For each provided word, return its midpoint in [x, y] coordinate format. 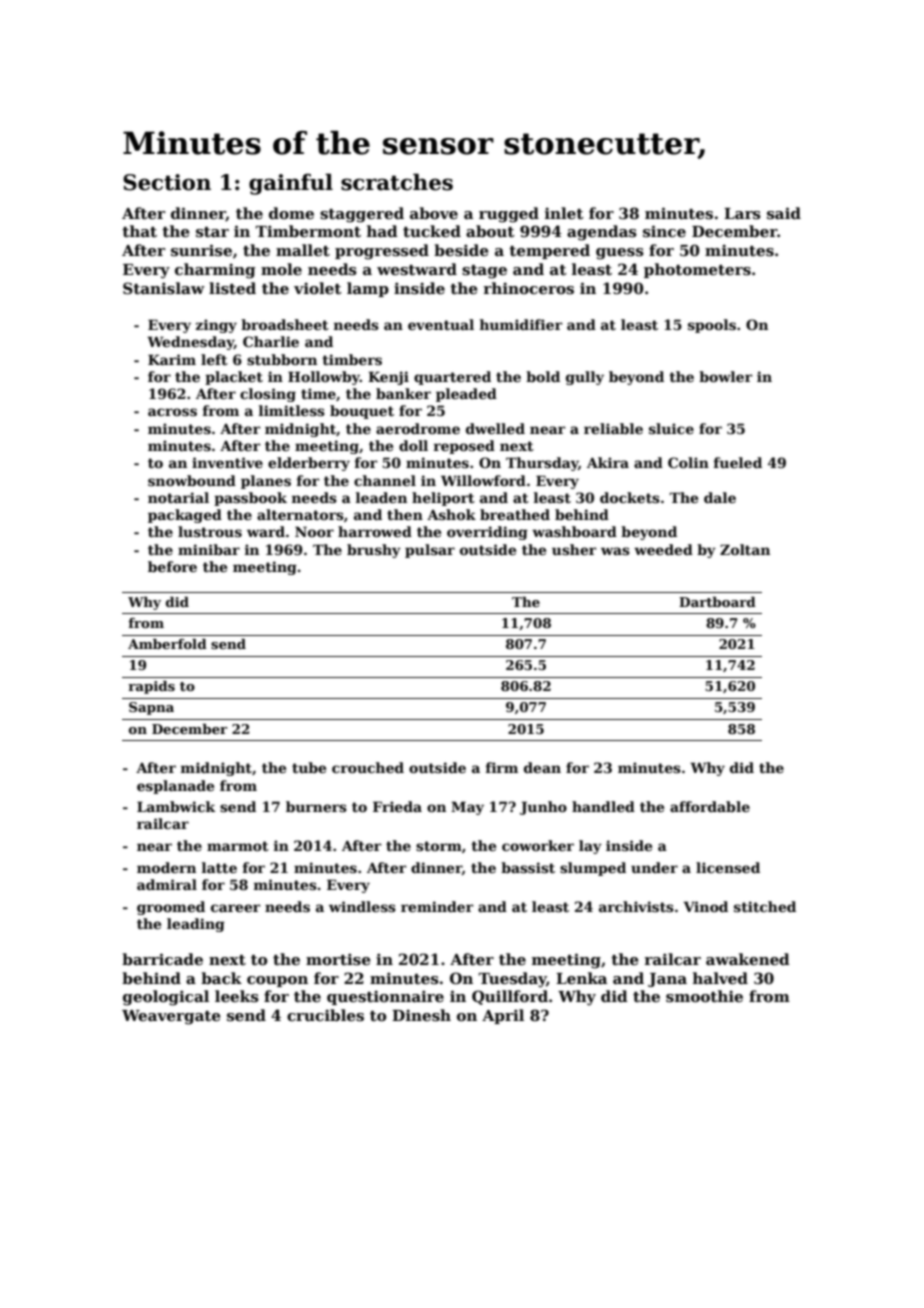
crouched [368, 767]
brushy [374, 551]
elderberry [309, 464]
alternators [300, 514]
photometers [697, 270]
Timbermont [308, 231]
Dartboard [717, 602]
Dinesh [421, 1015]
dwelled [495, 428]
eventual [441, 324]
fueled [737, 462]
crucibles [325, 1015]
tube [309, 767]
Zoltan [745, 549]
